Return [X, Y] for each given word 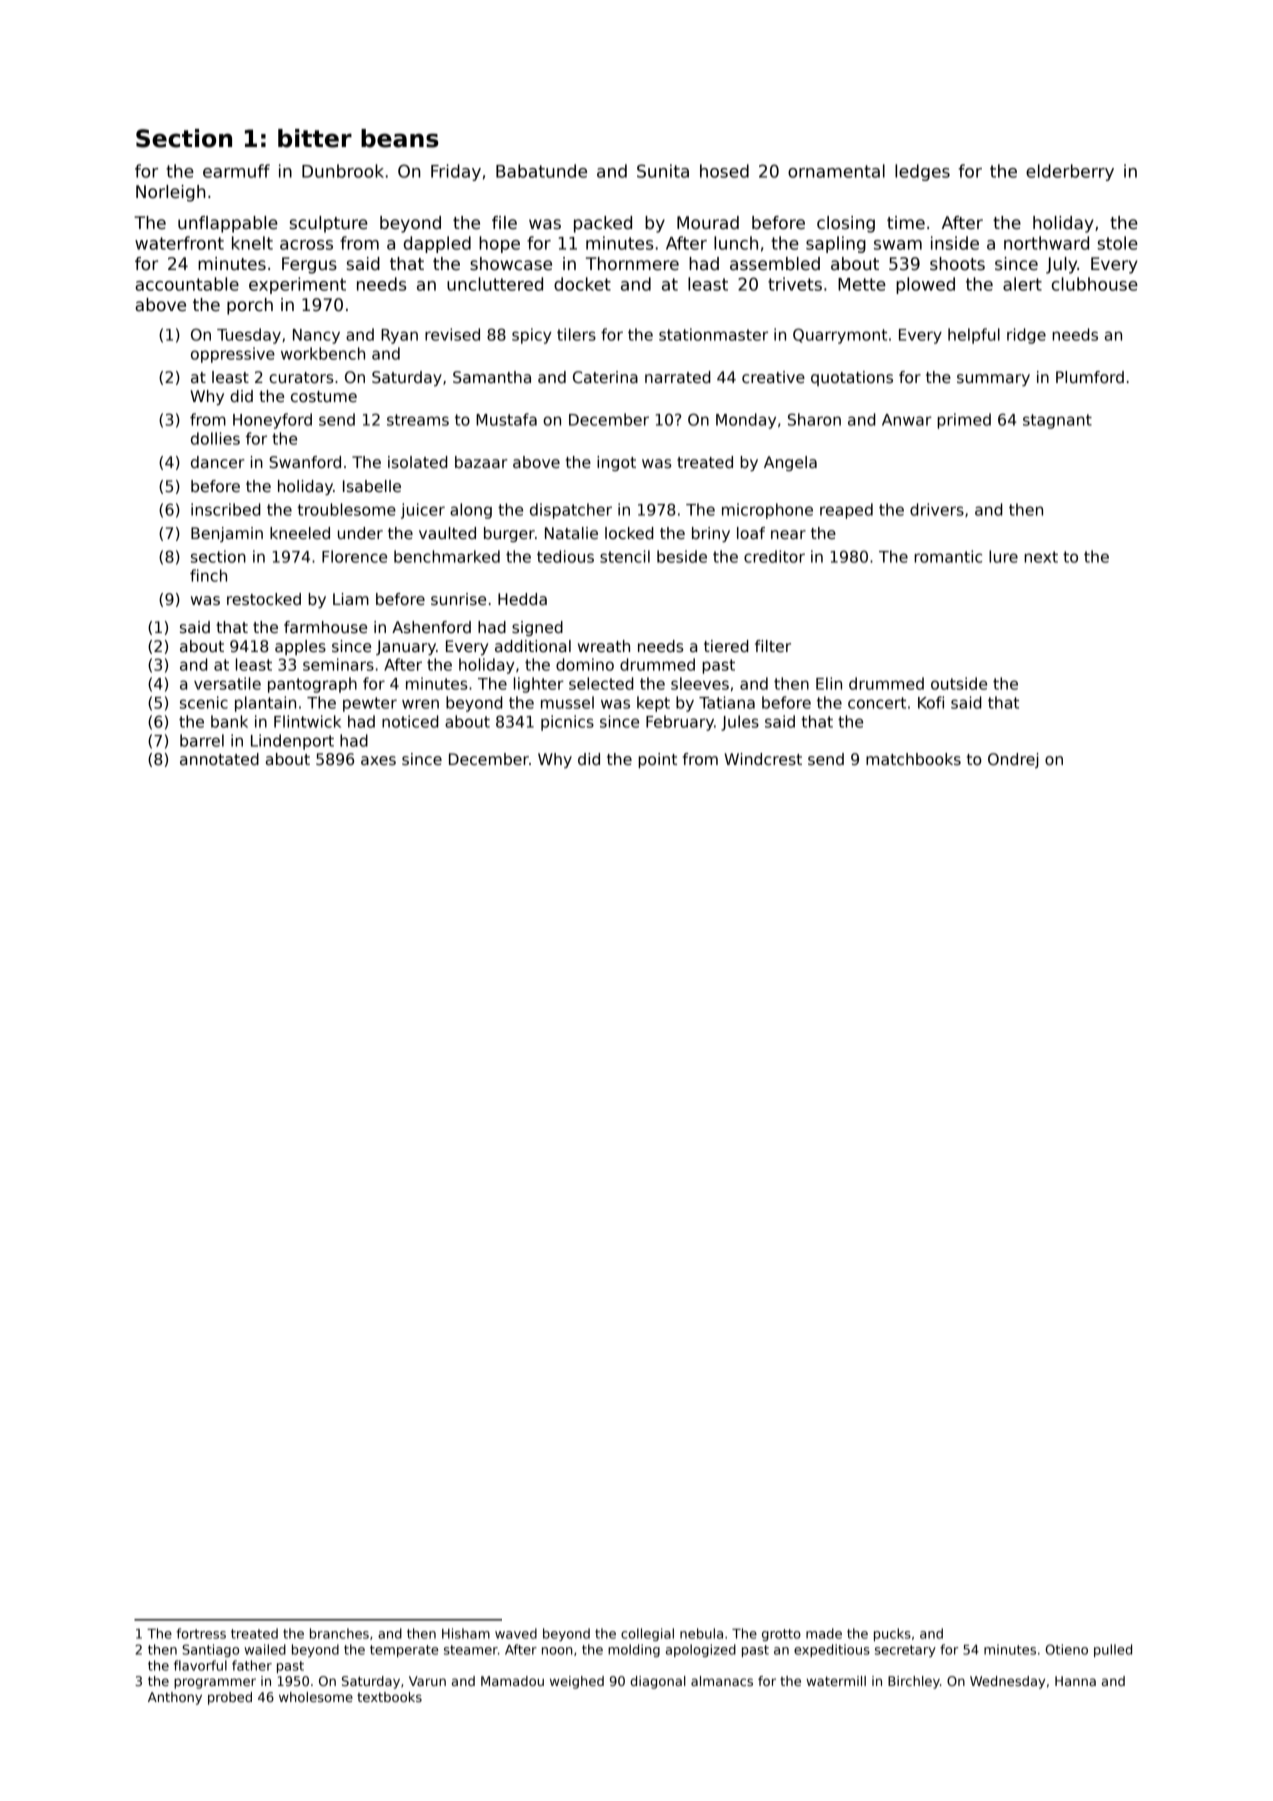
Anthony [175, 1698]
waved [516, 1633]
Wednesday [1007, 1682]
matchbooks [913, 759]
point [657, 760]
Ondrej [1013, 760]
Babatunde [541, 171]
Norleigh [170, 193]
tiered [726, 646]
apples [300, 647]
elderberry [1070, 172]
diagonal [658, 1682]
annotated [219, 759]
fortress [201, 1633]
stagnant [1057, 421]
